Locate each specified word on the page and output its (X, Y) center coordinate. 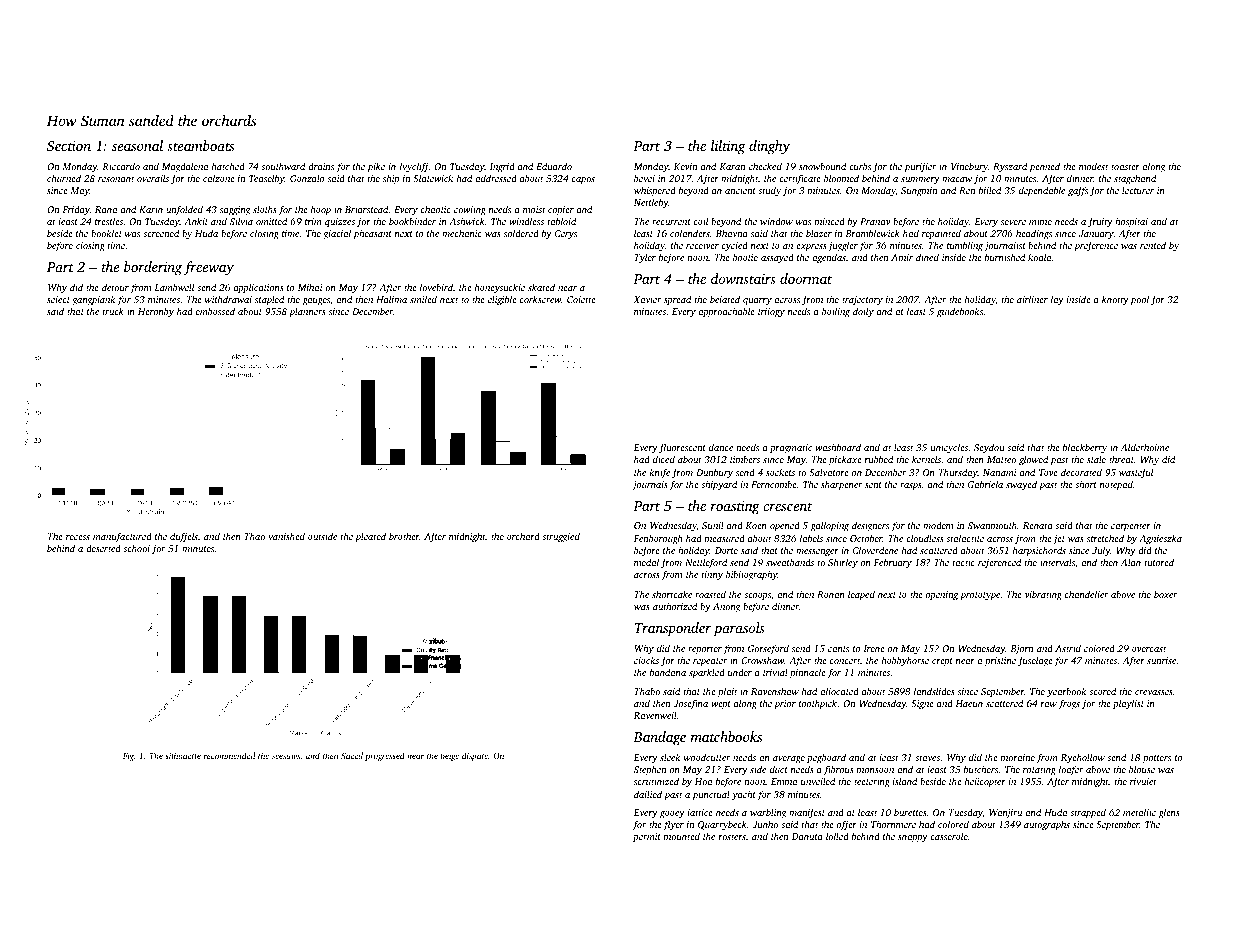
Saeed (352, 755)
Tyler (645, 258)
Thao (254, 536)
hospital (1131, 222)
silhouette (183, 755)
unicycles (949, 448)
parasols (739, 629)
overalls (153, 178)
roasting (735, 508)
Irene (874, 648)
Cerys (566, 234)
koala (1040, 257)
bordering (153, 268)
